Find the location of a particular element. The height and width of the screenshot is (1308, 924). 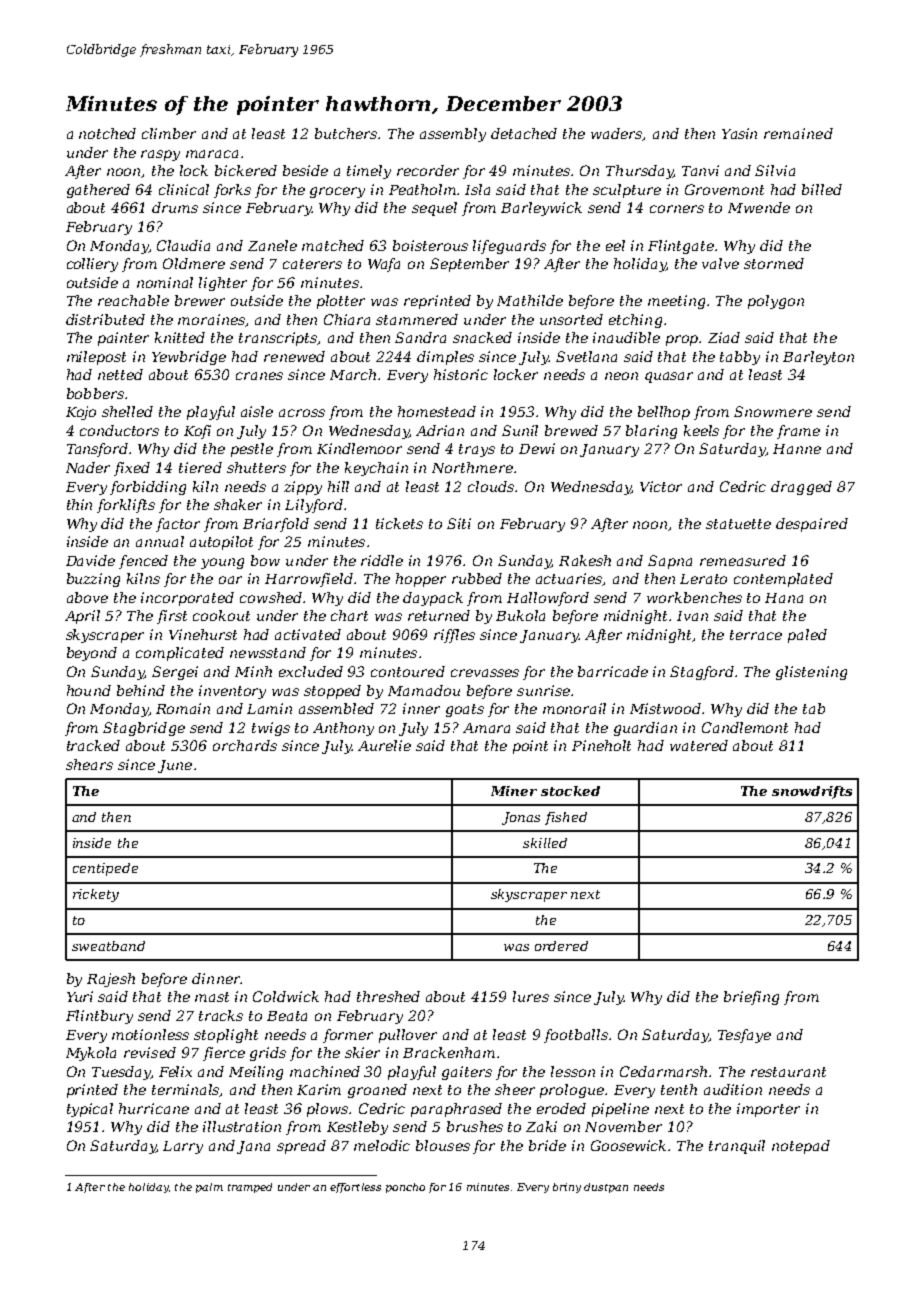

terrace is located at coordinates (756, 635).
